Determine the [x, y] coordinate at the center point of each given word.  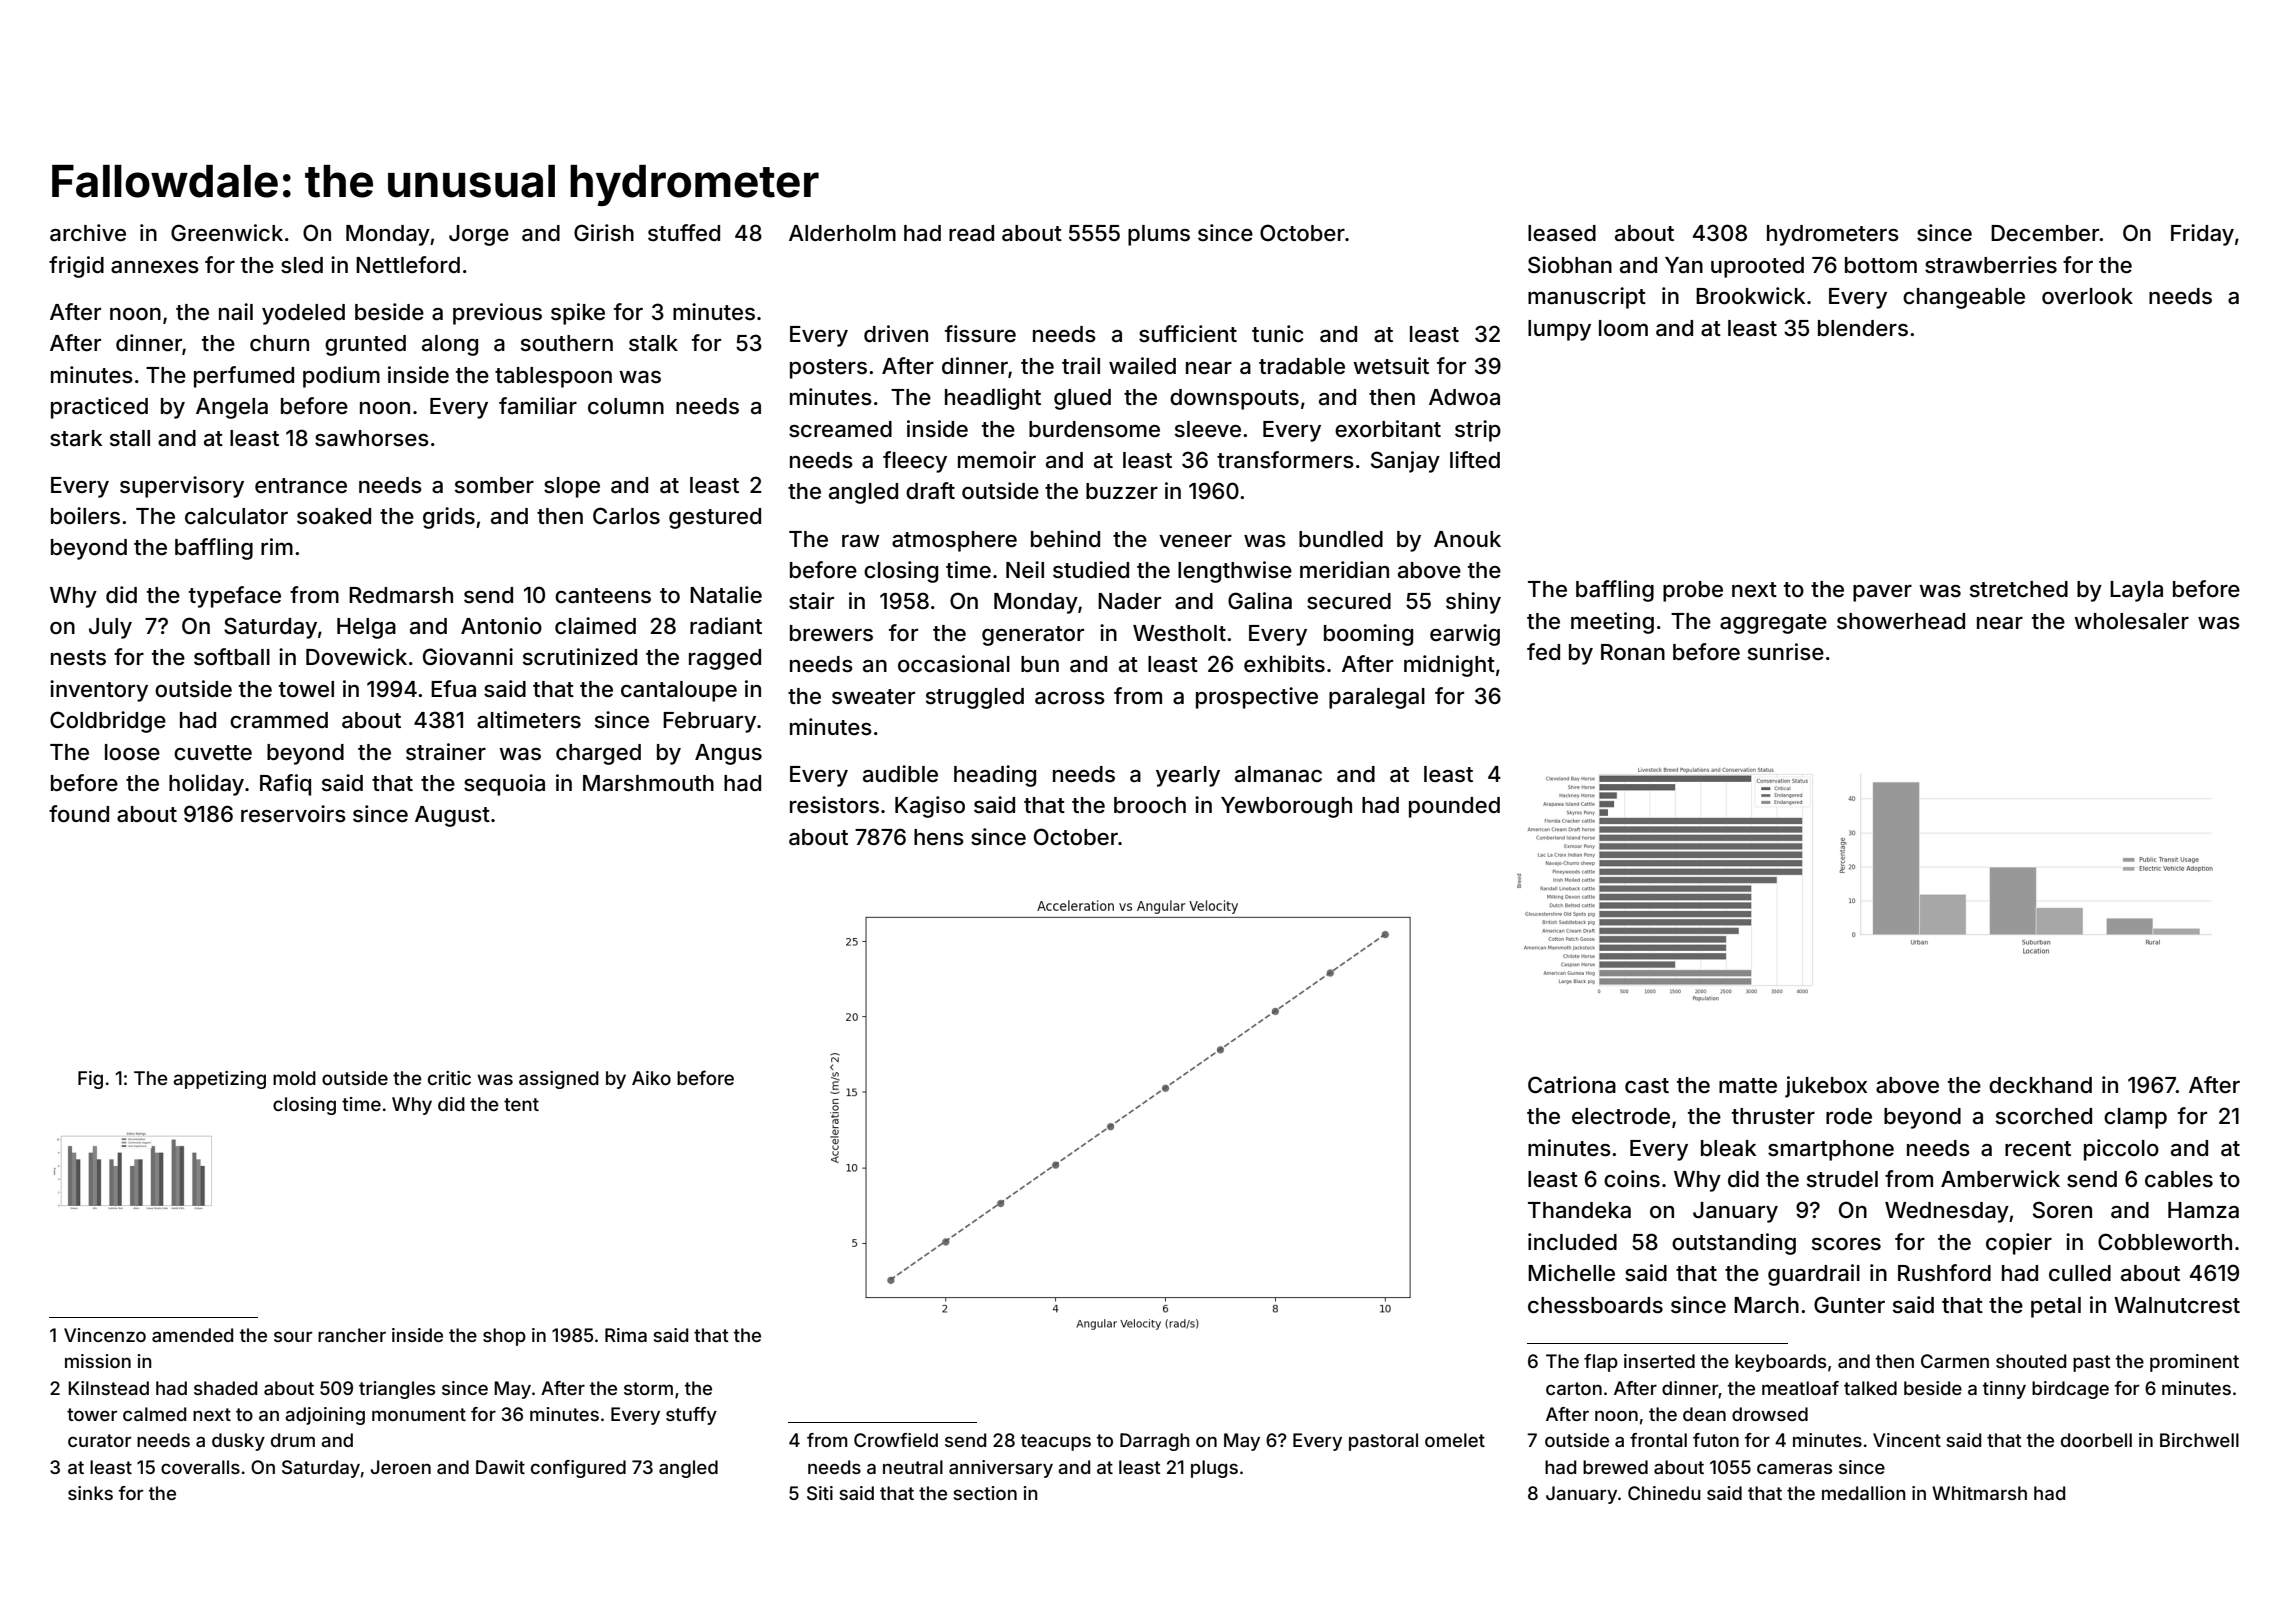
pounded [1454, 807]
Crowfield [896, 1440]
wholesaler [2131, 621]
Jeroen [401, 1467]
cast [1647, 1086]
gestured [715, 518]
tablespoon [553, 377]
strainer [446, 751]
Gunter [1849, 1305]
